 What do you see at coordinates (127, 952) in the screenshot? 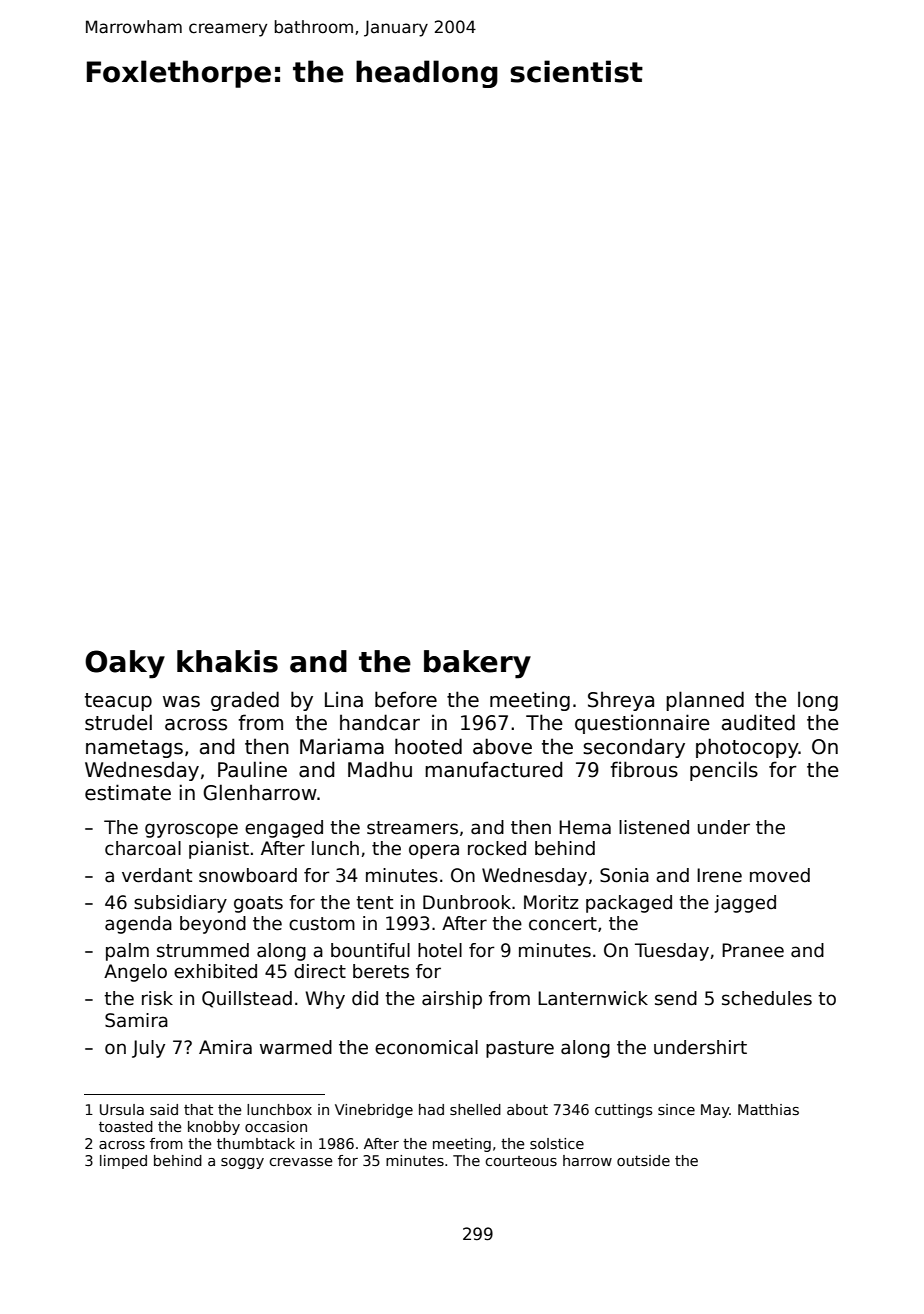
I see `palm` at bounding box center [127, 952].
